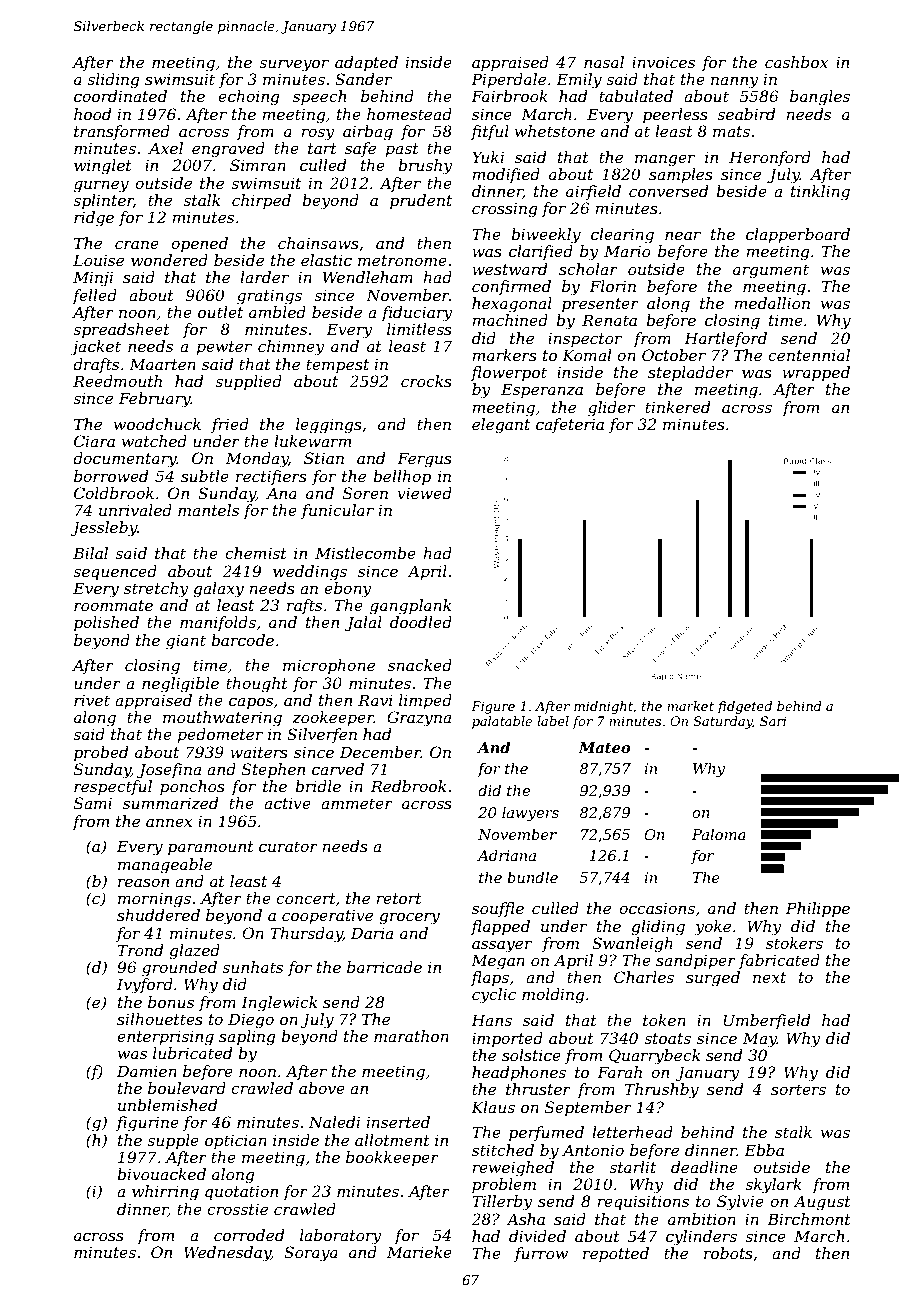 The width and height of the screenshot is (924, 1308). I want to click on Umberfield, so click(767, 1021).
